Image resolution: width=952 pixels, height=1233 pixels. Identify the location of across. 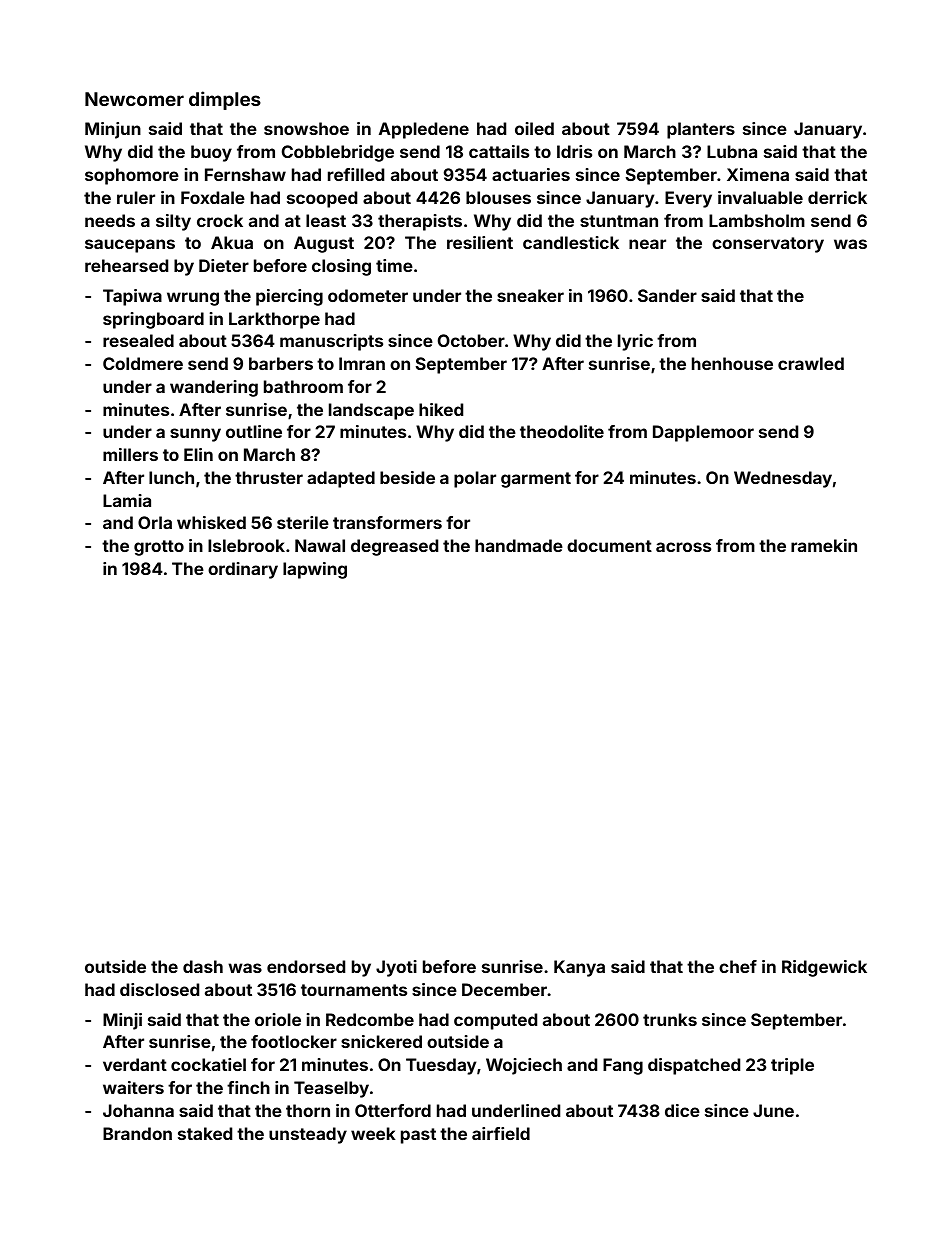
(683, 547).
